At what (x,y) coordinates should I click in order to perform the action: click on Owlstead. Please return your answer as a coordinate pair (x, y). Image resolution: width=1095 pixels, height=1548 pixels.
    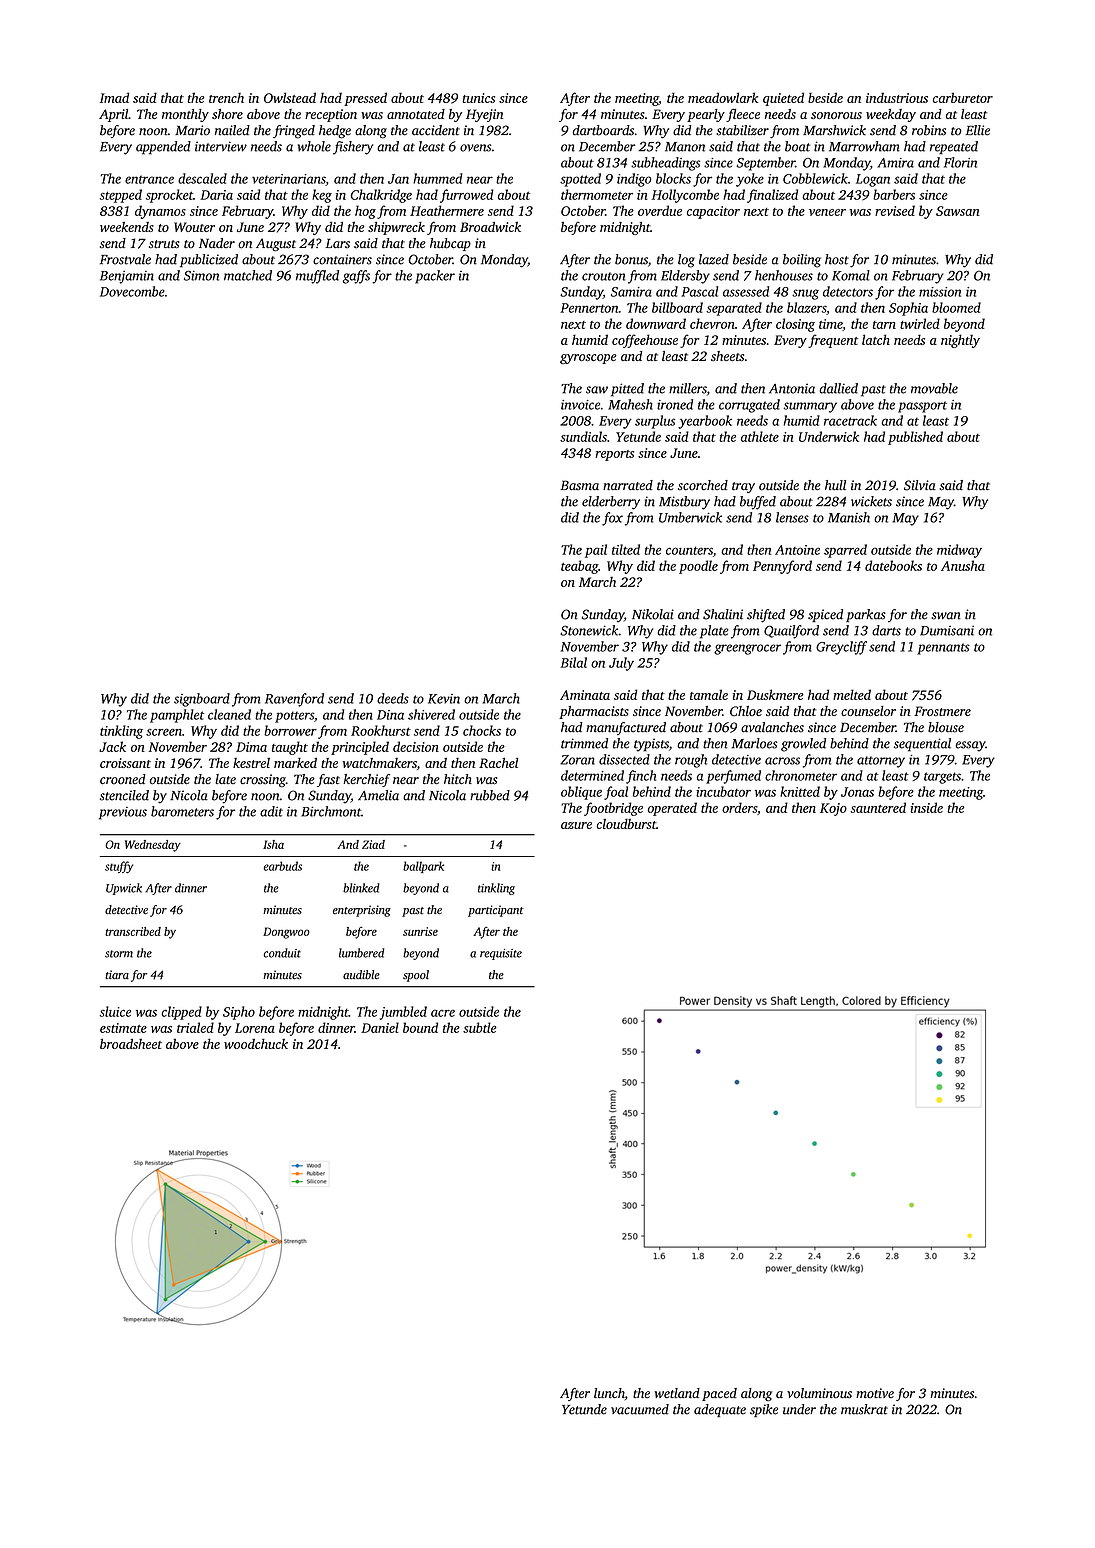
    Looking at the image, I should click on (290, 97).
